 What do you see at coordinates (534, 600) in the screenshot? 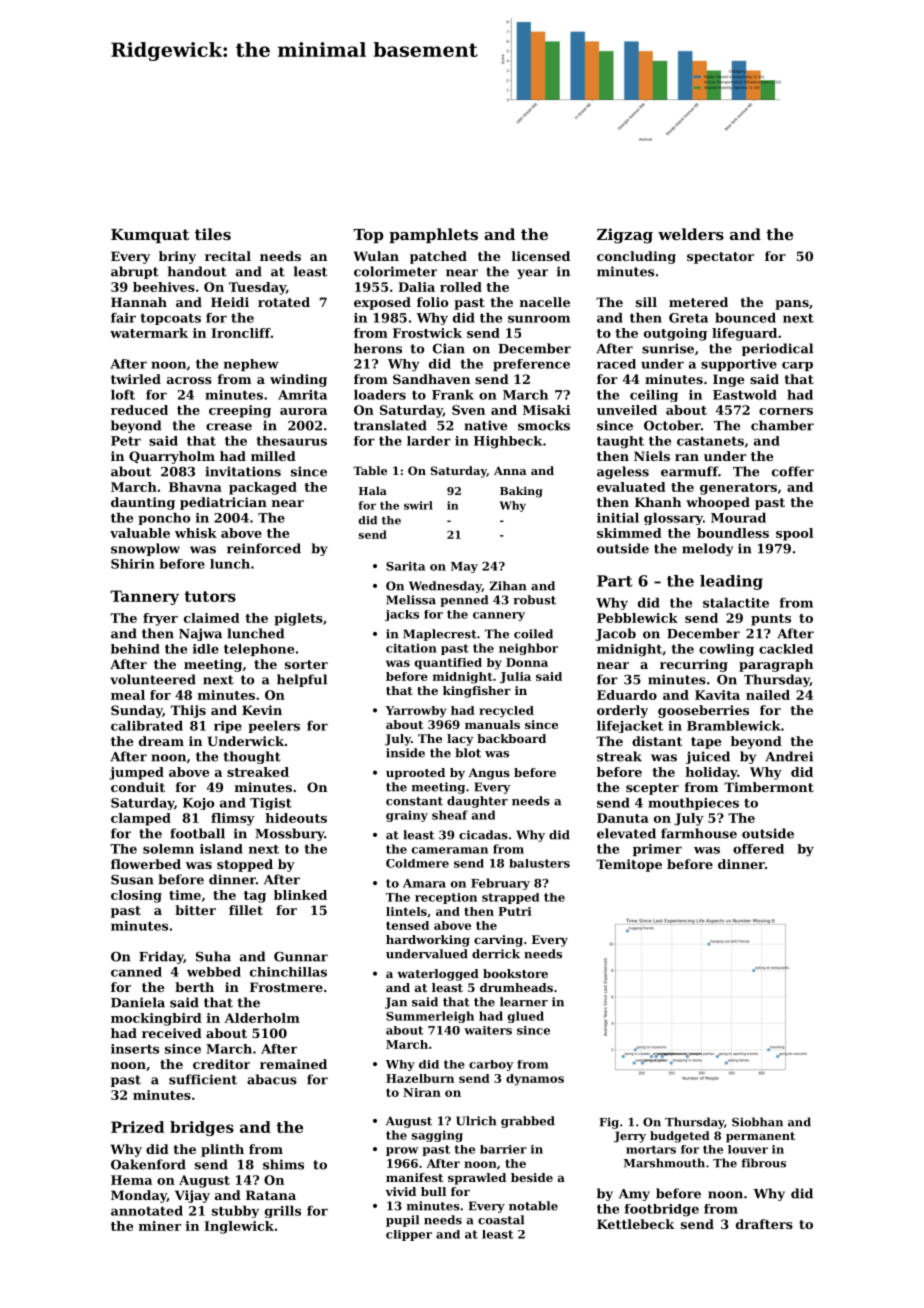
I see `robust` at bounding box center [534, 600].
